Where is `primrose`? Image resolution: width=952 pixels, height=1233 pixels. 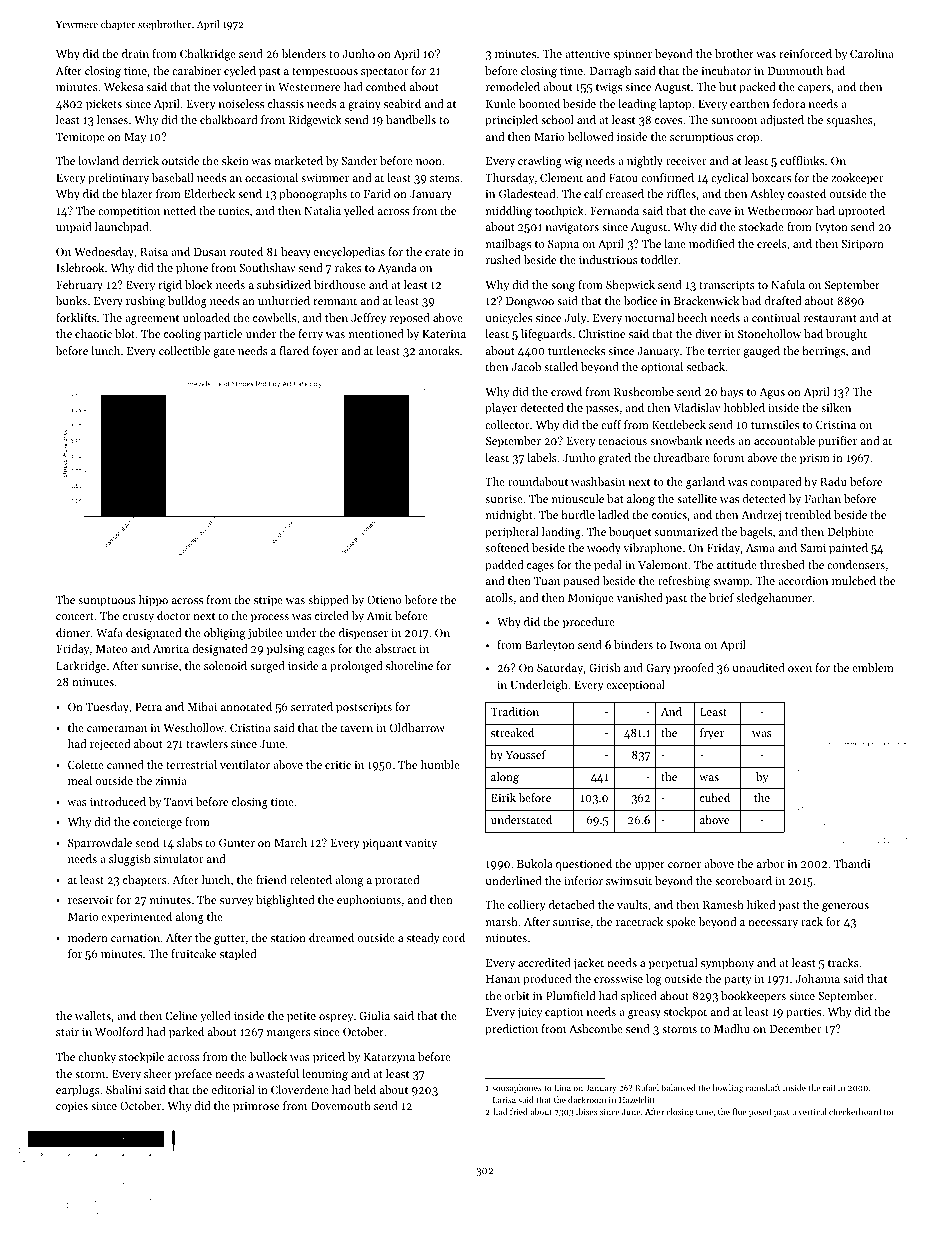 primrose is located at coordinates (256, 1107).
